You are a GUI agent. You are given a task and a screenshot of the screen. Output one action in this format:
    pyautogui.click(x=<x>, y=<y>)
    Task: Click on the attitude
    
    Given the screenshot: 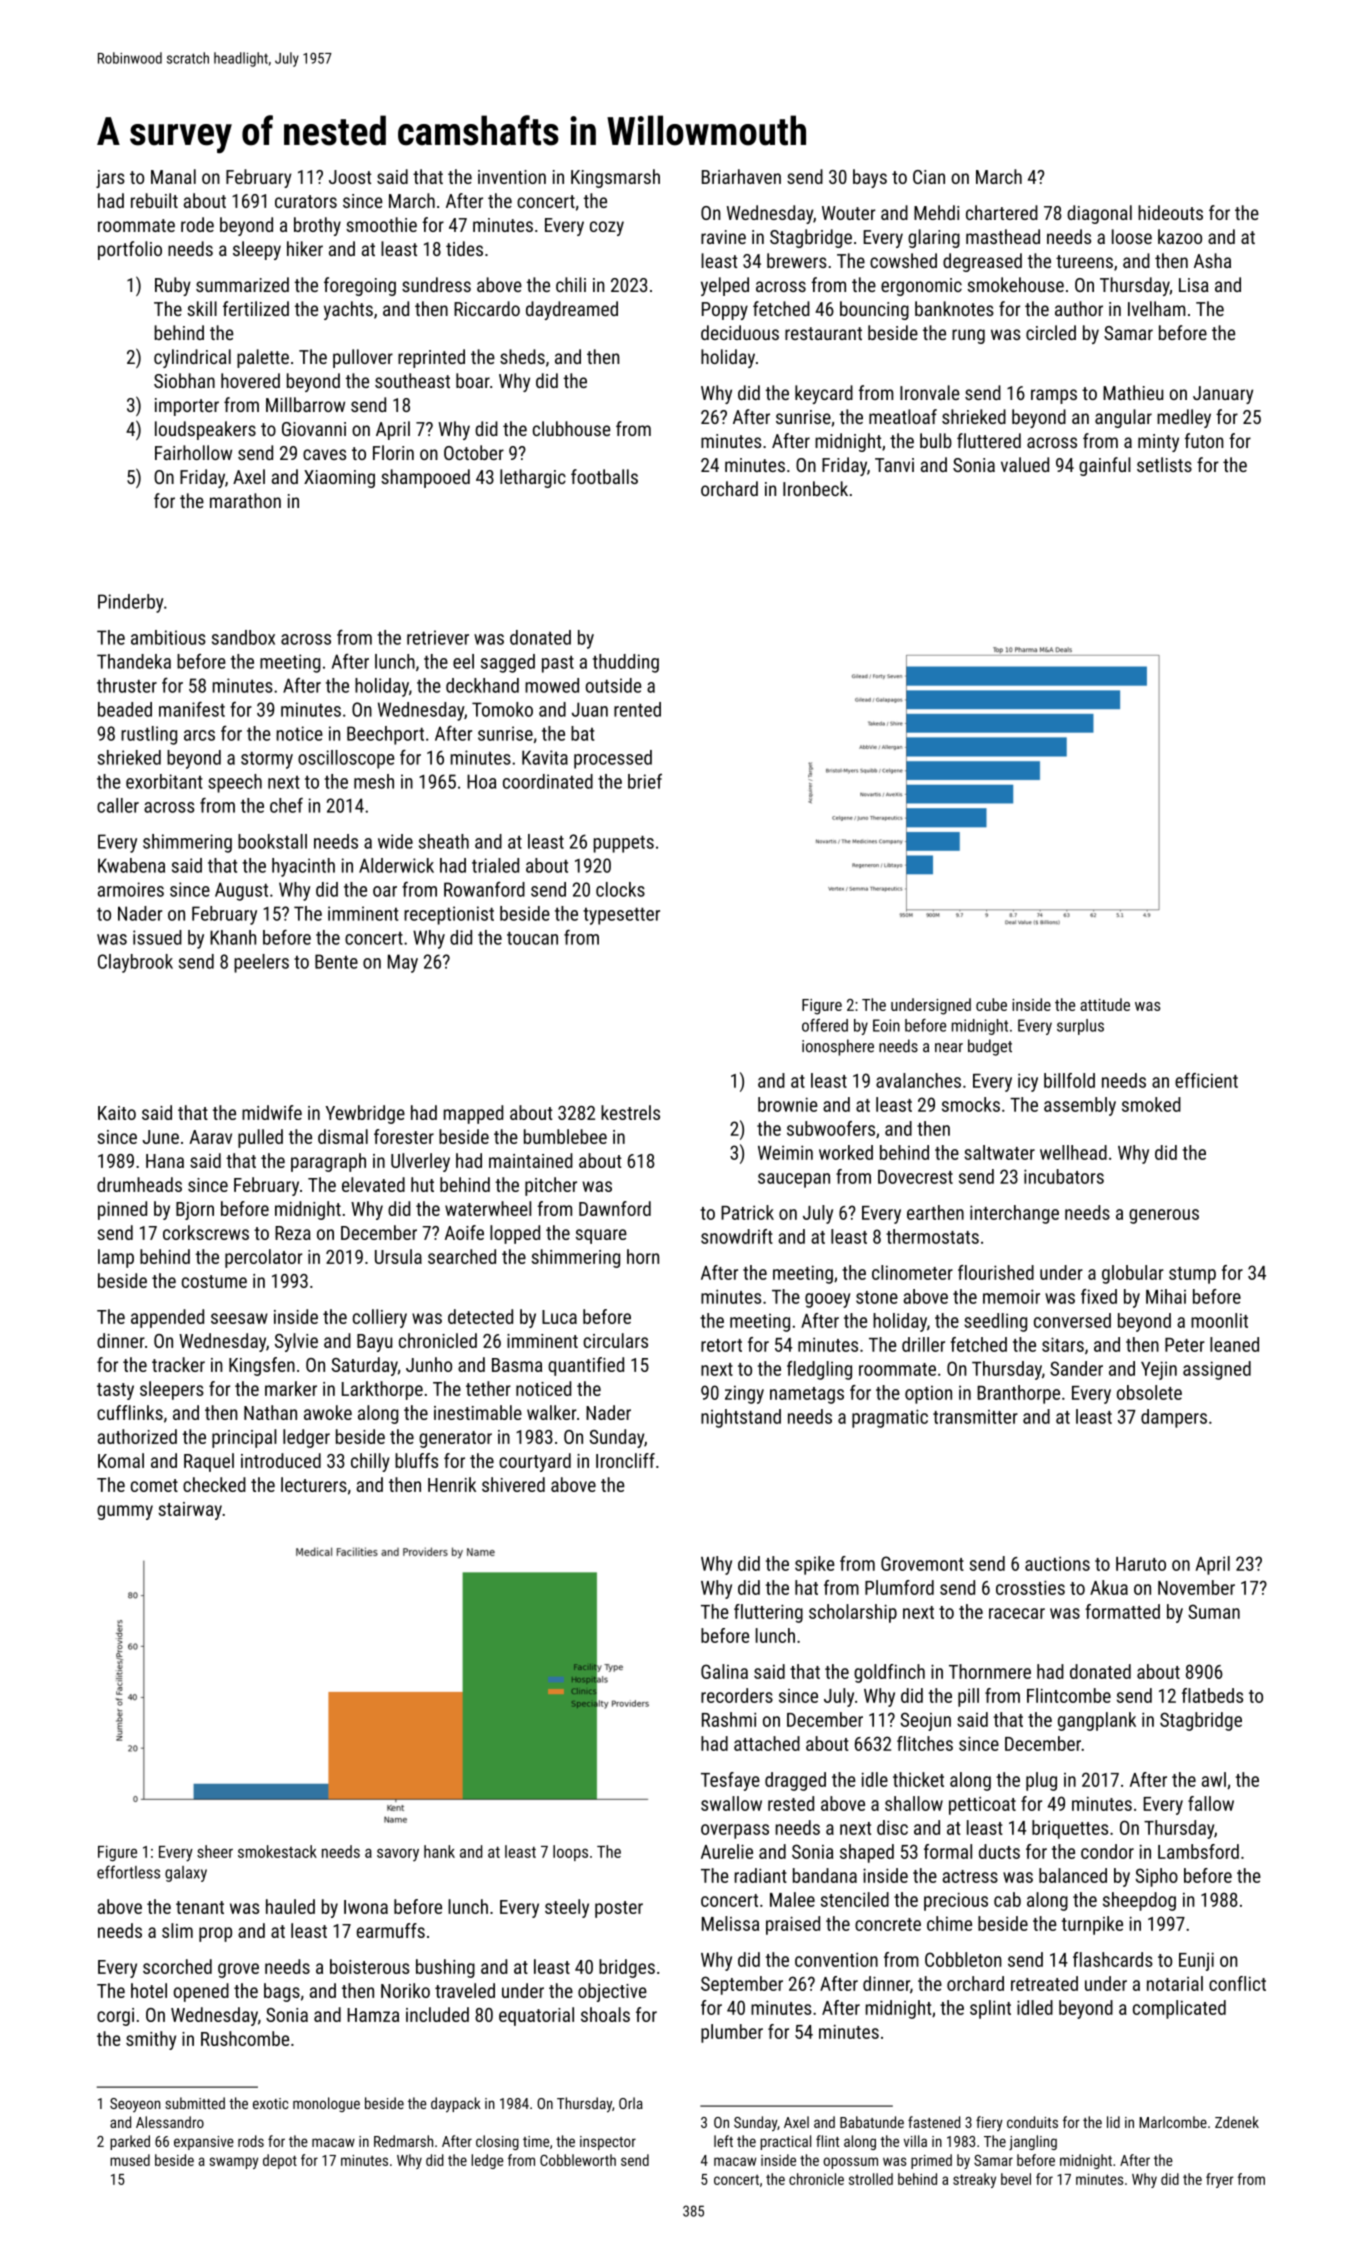 What is the action you would take?
    pyautogui.click(x=1105, y=1004)
